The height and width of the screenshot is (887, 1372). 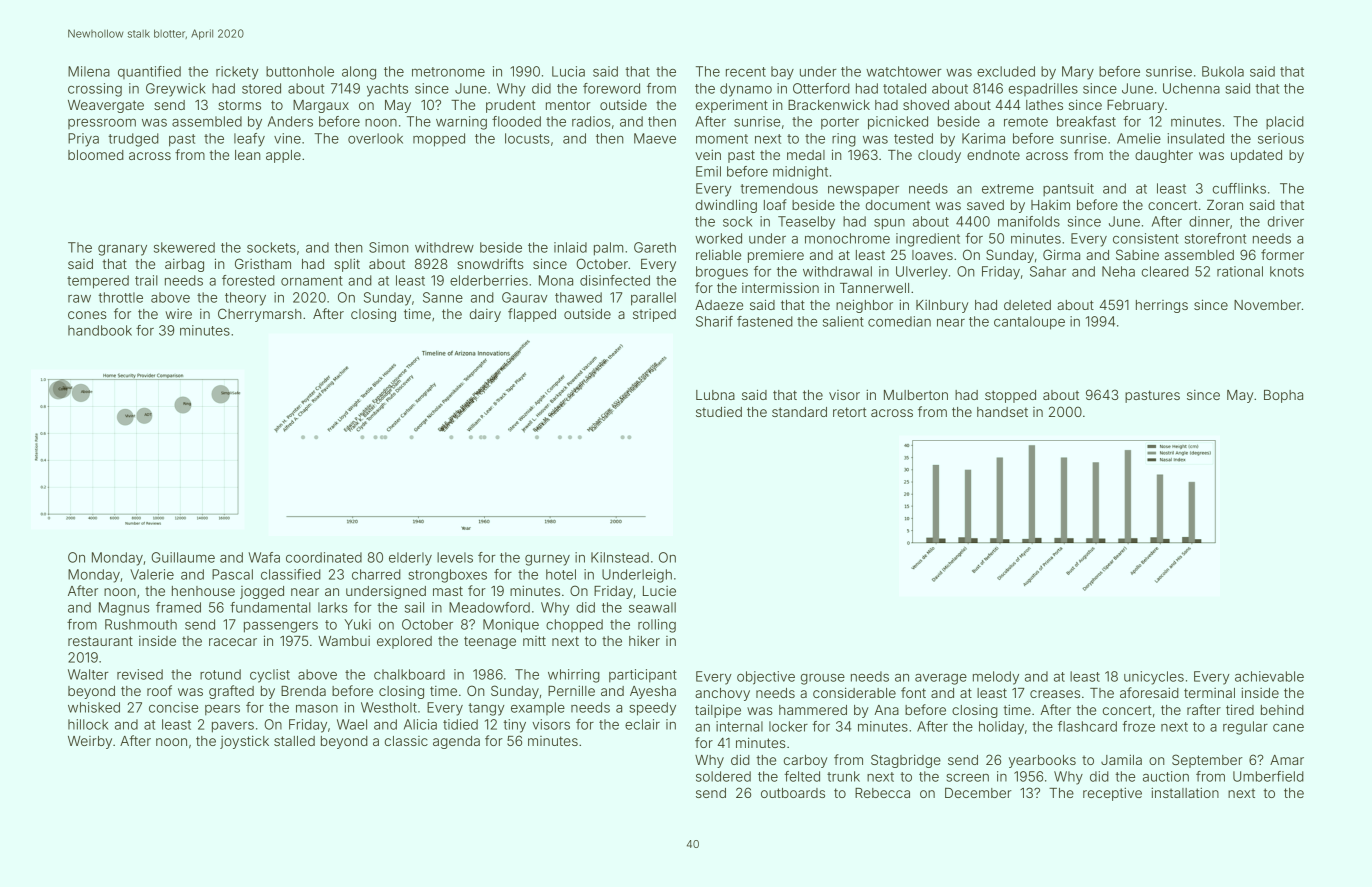 I want to click on disinfected, so click(x=615, y=280).
